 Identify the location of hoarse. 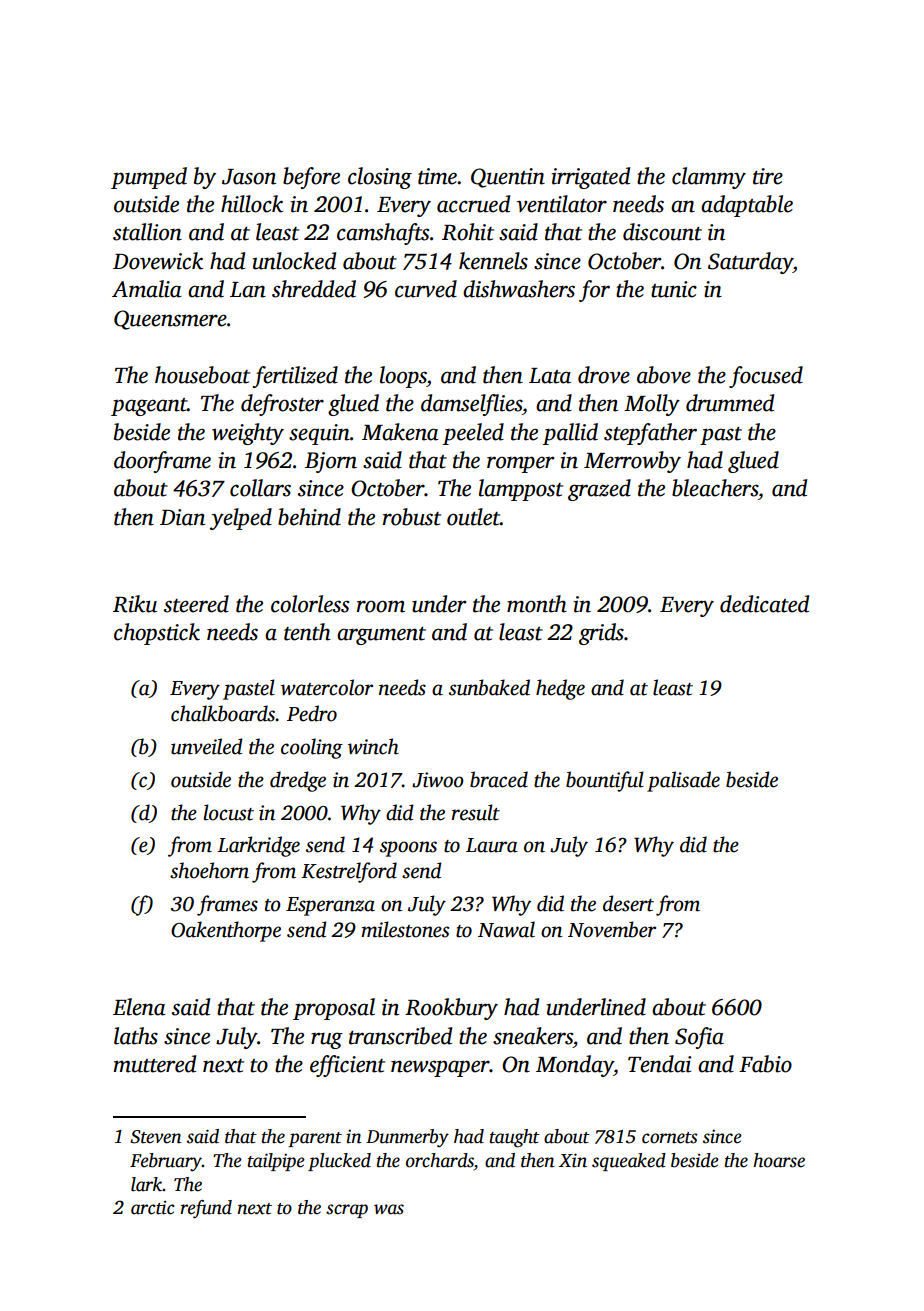
(779, 1160).
